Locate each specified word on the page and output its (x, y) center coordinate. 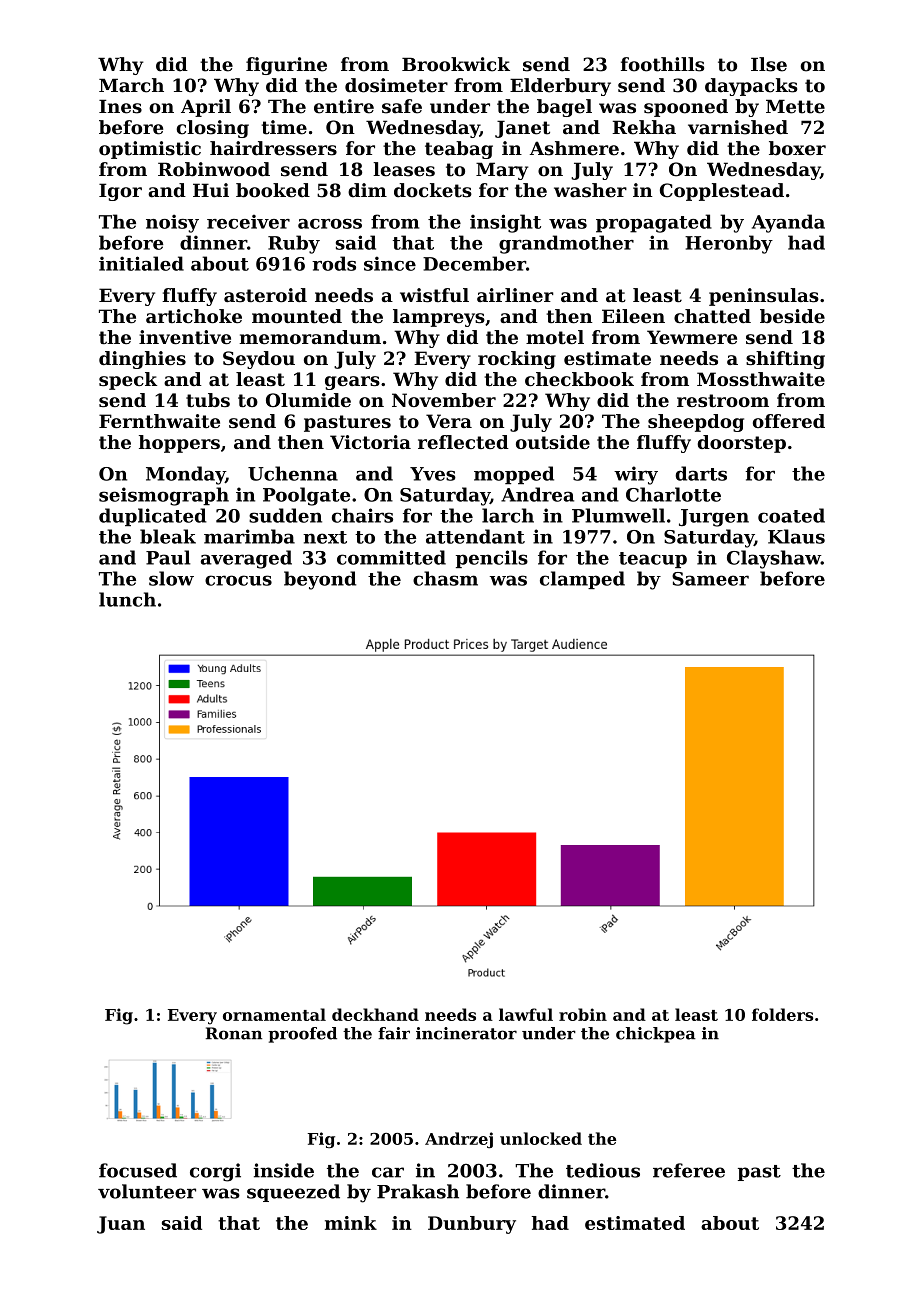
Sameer (710, 579)
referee (689, 1170)
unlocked (541, 1138)
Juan (121, 1225)
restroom (723, 400)
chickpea (656, 1035)
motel (555, 337)
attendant (475, 536)
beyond (320, 580)
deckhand (375, 1014)
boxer (797, 148)
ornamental (274, 1014)
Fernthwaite (159, 421)
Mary (502, 171)
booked (273, 190)
